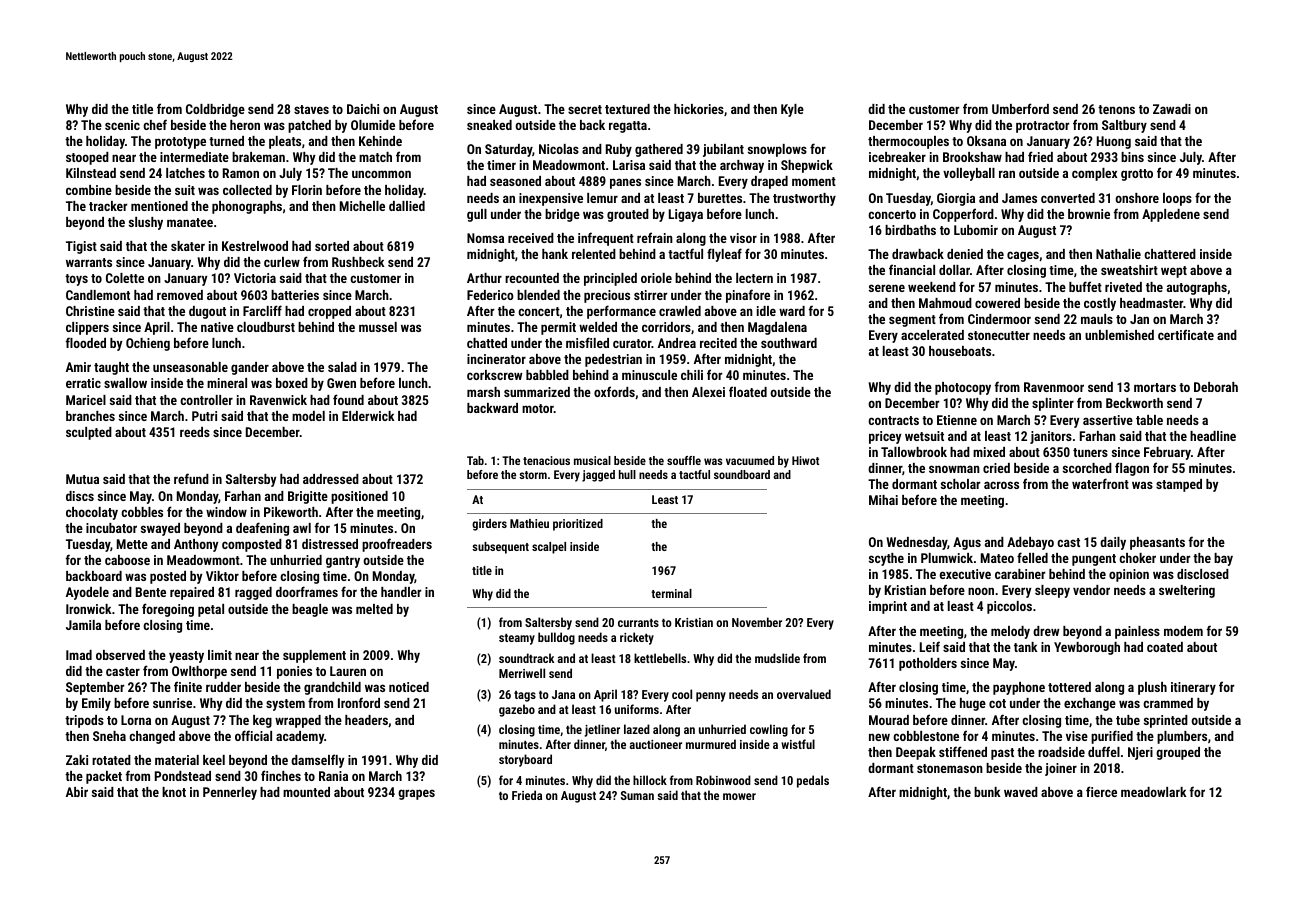 The height and width of the document is (924, 1308). What do you see at coordinates (997, 303) in the document?
I see `cowered` at bounding box center [997, 303].
